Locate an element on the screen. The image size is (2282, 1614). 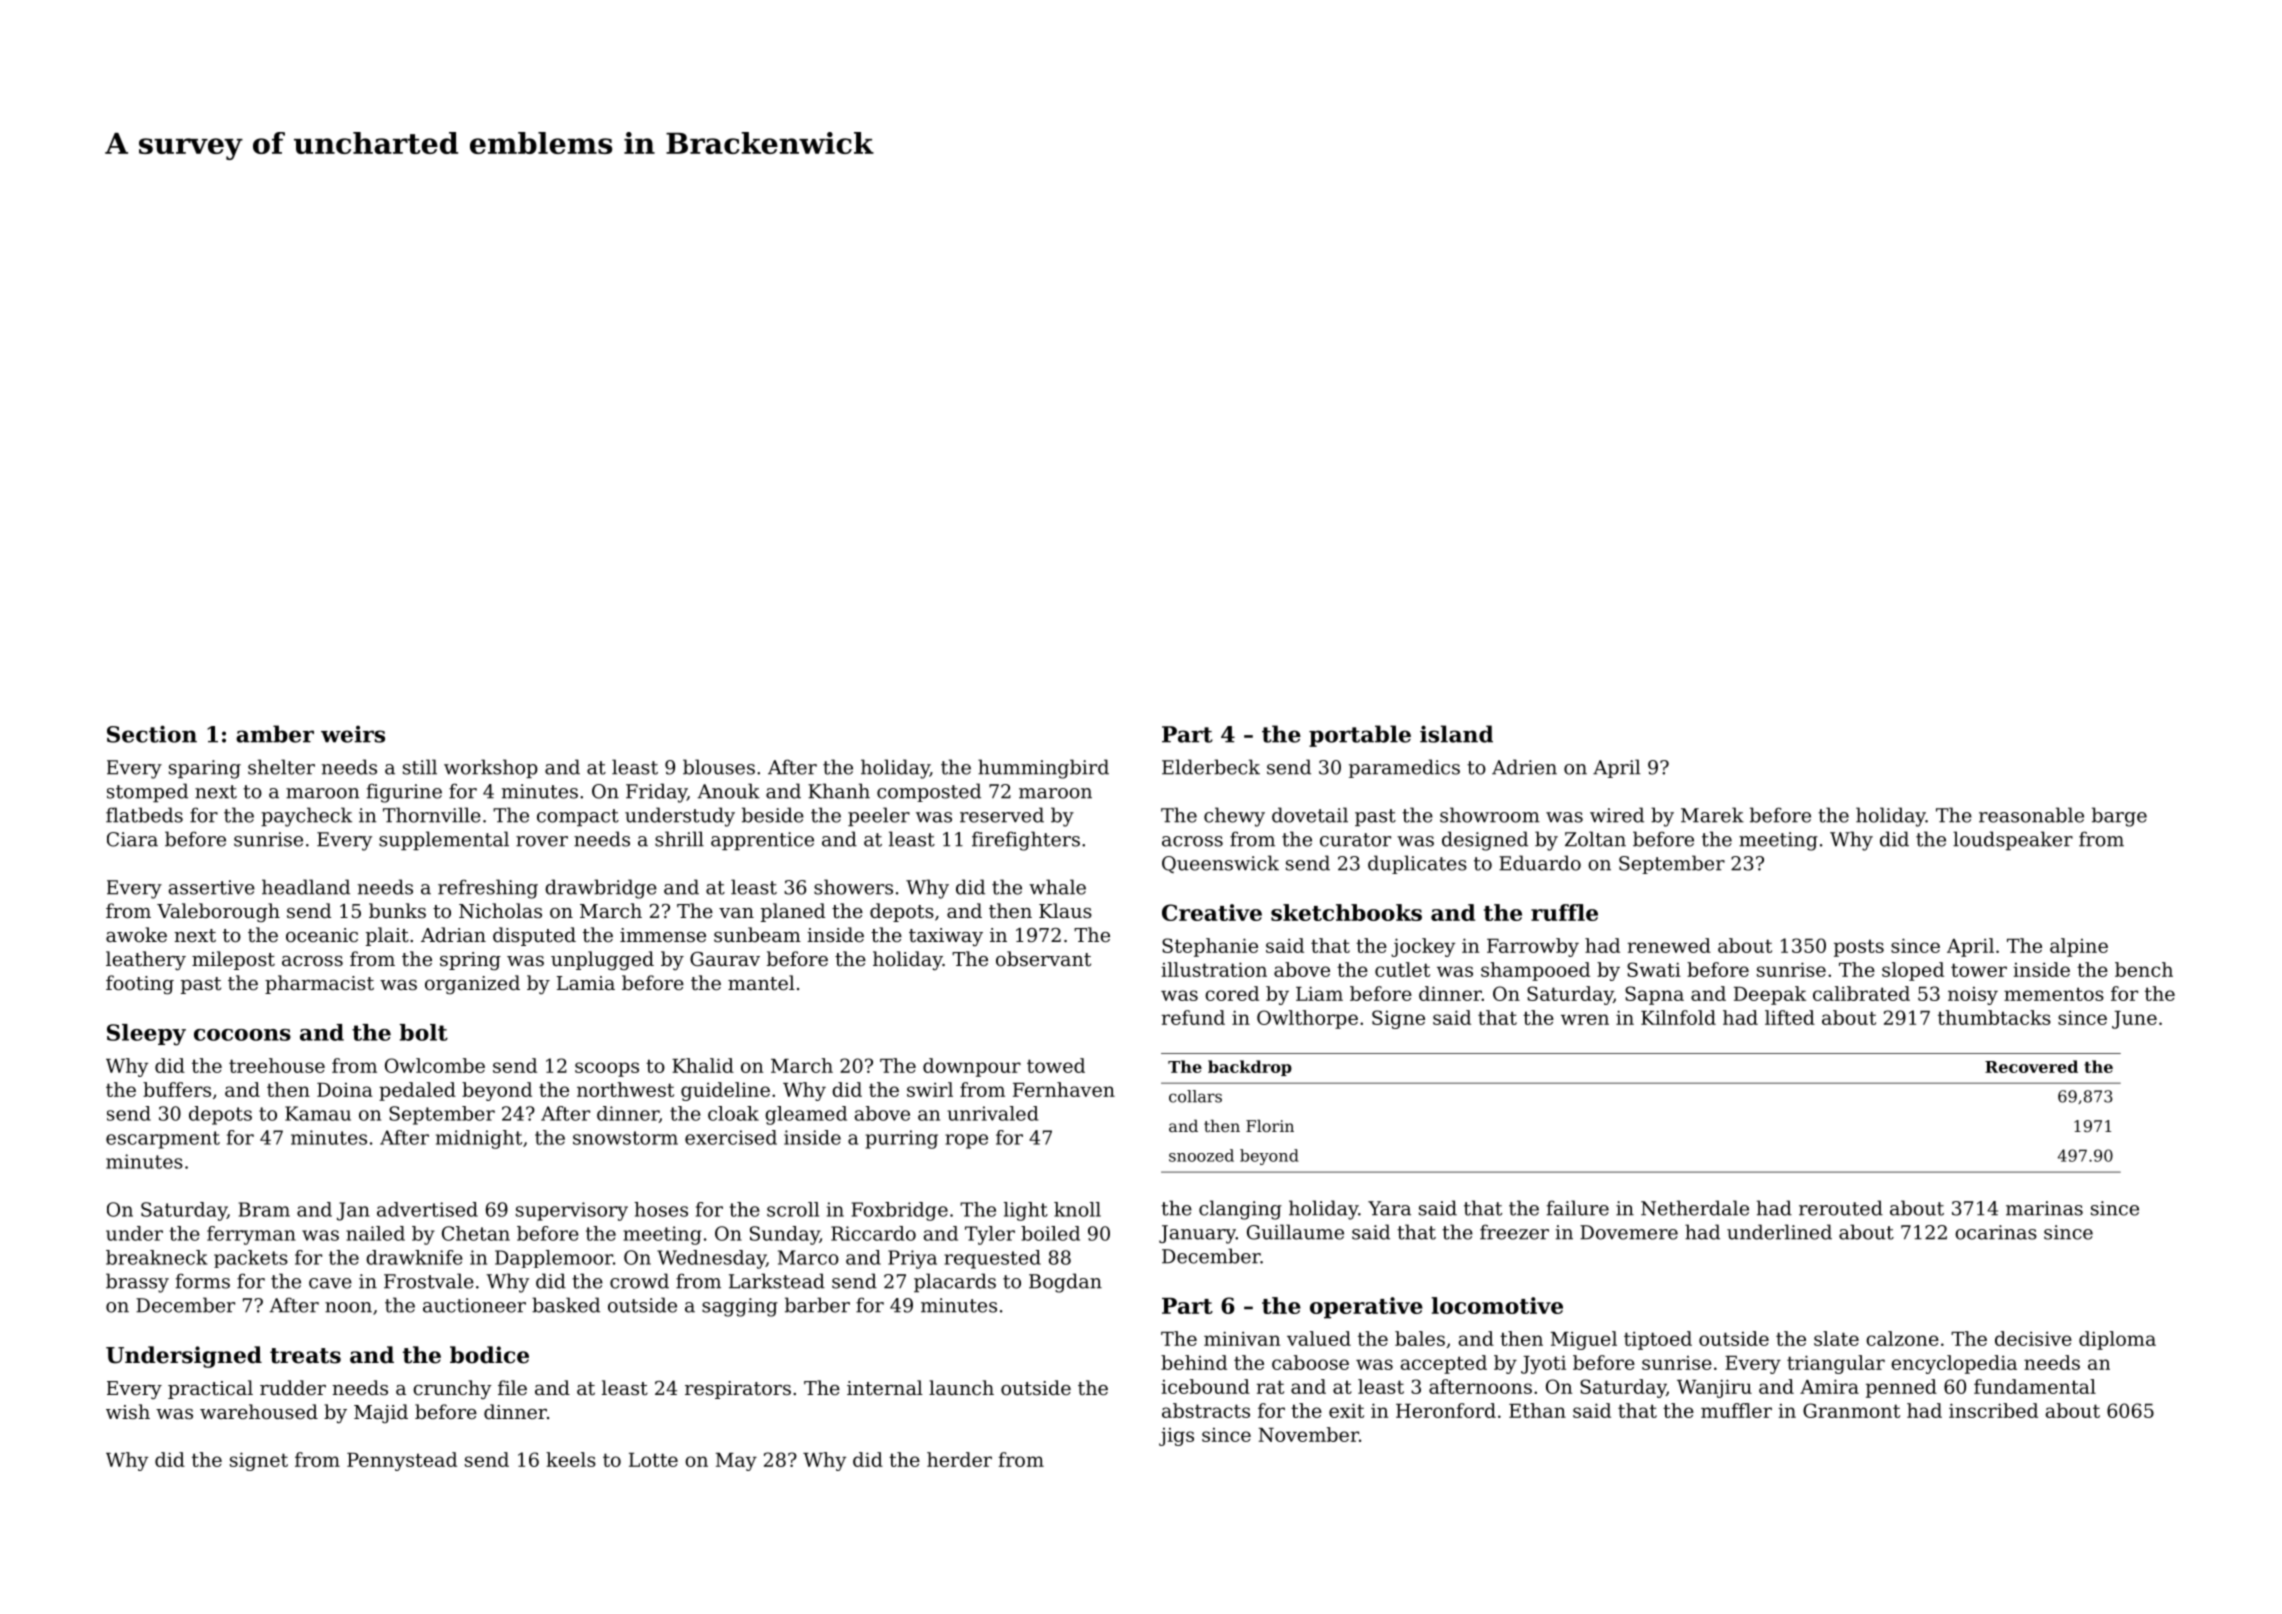
portable is located at coordinates (1360, 736).
